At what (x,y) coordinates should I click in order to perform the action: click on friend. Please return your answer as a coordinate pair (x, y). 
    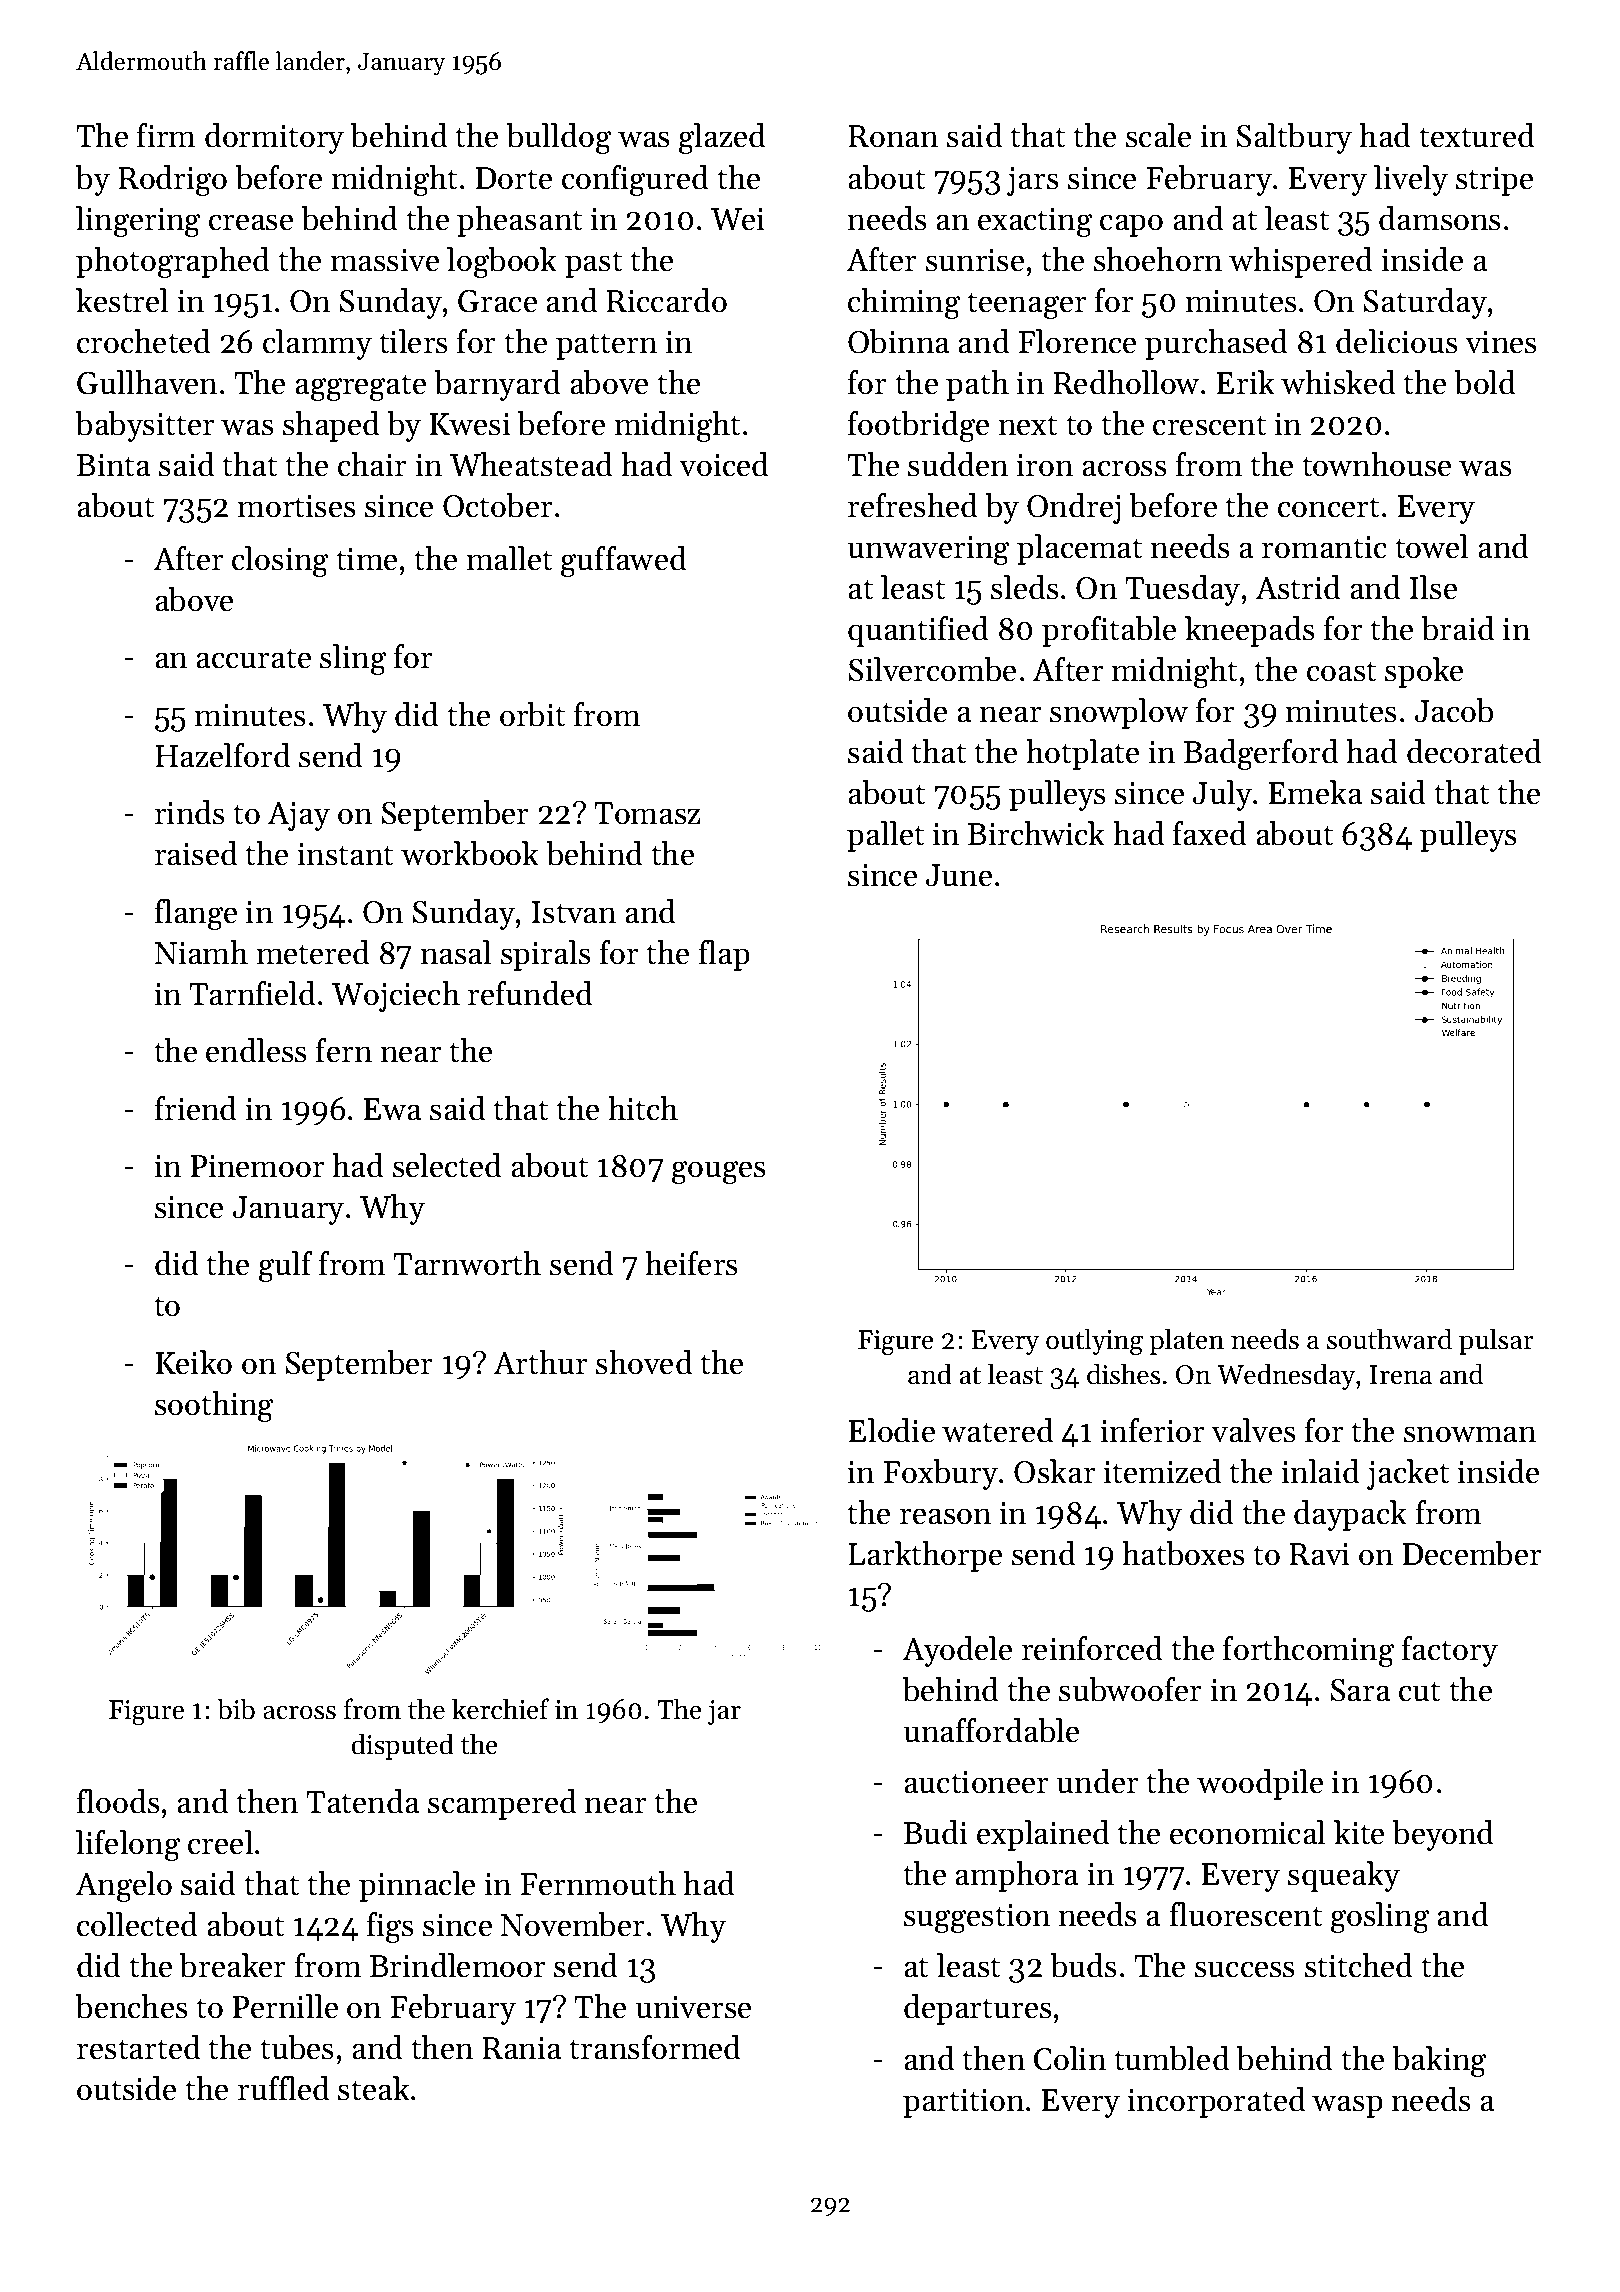
    Looking at the image, I should click on (196, 1108).
